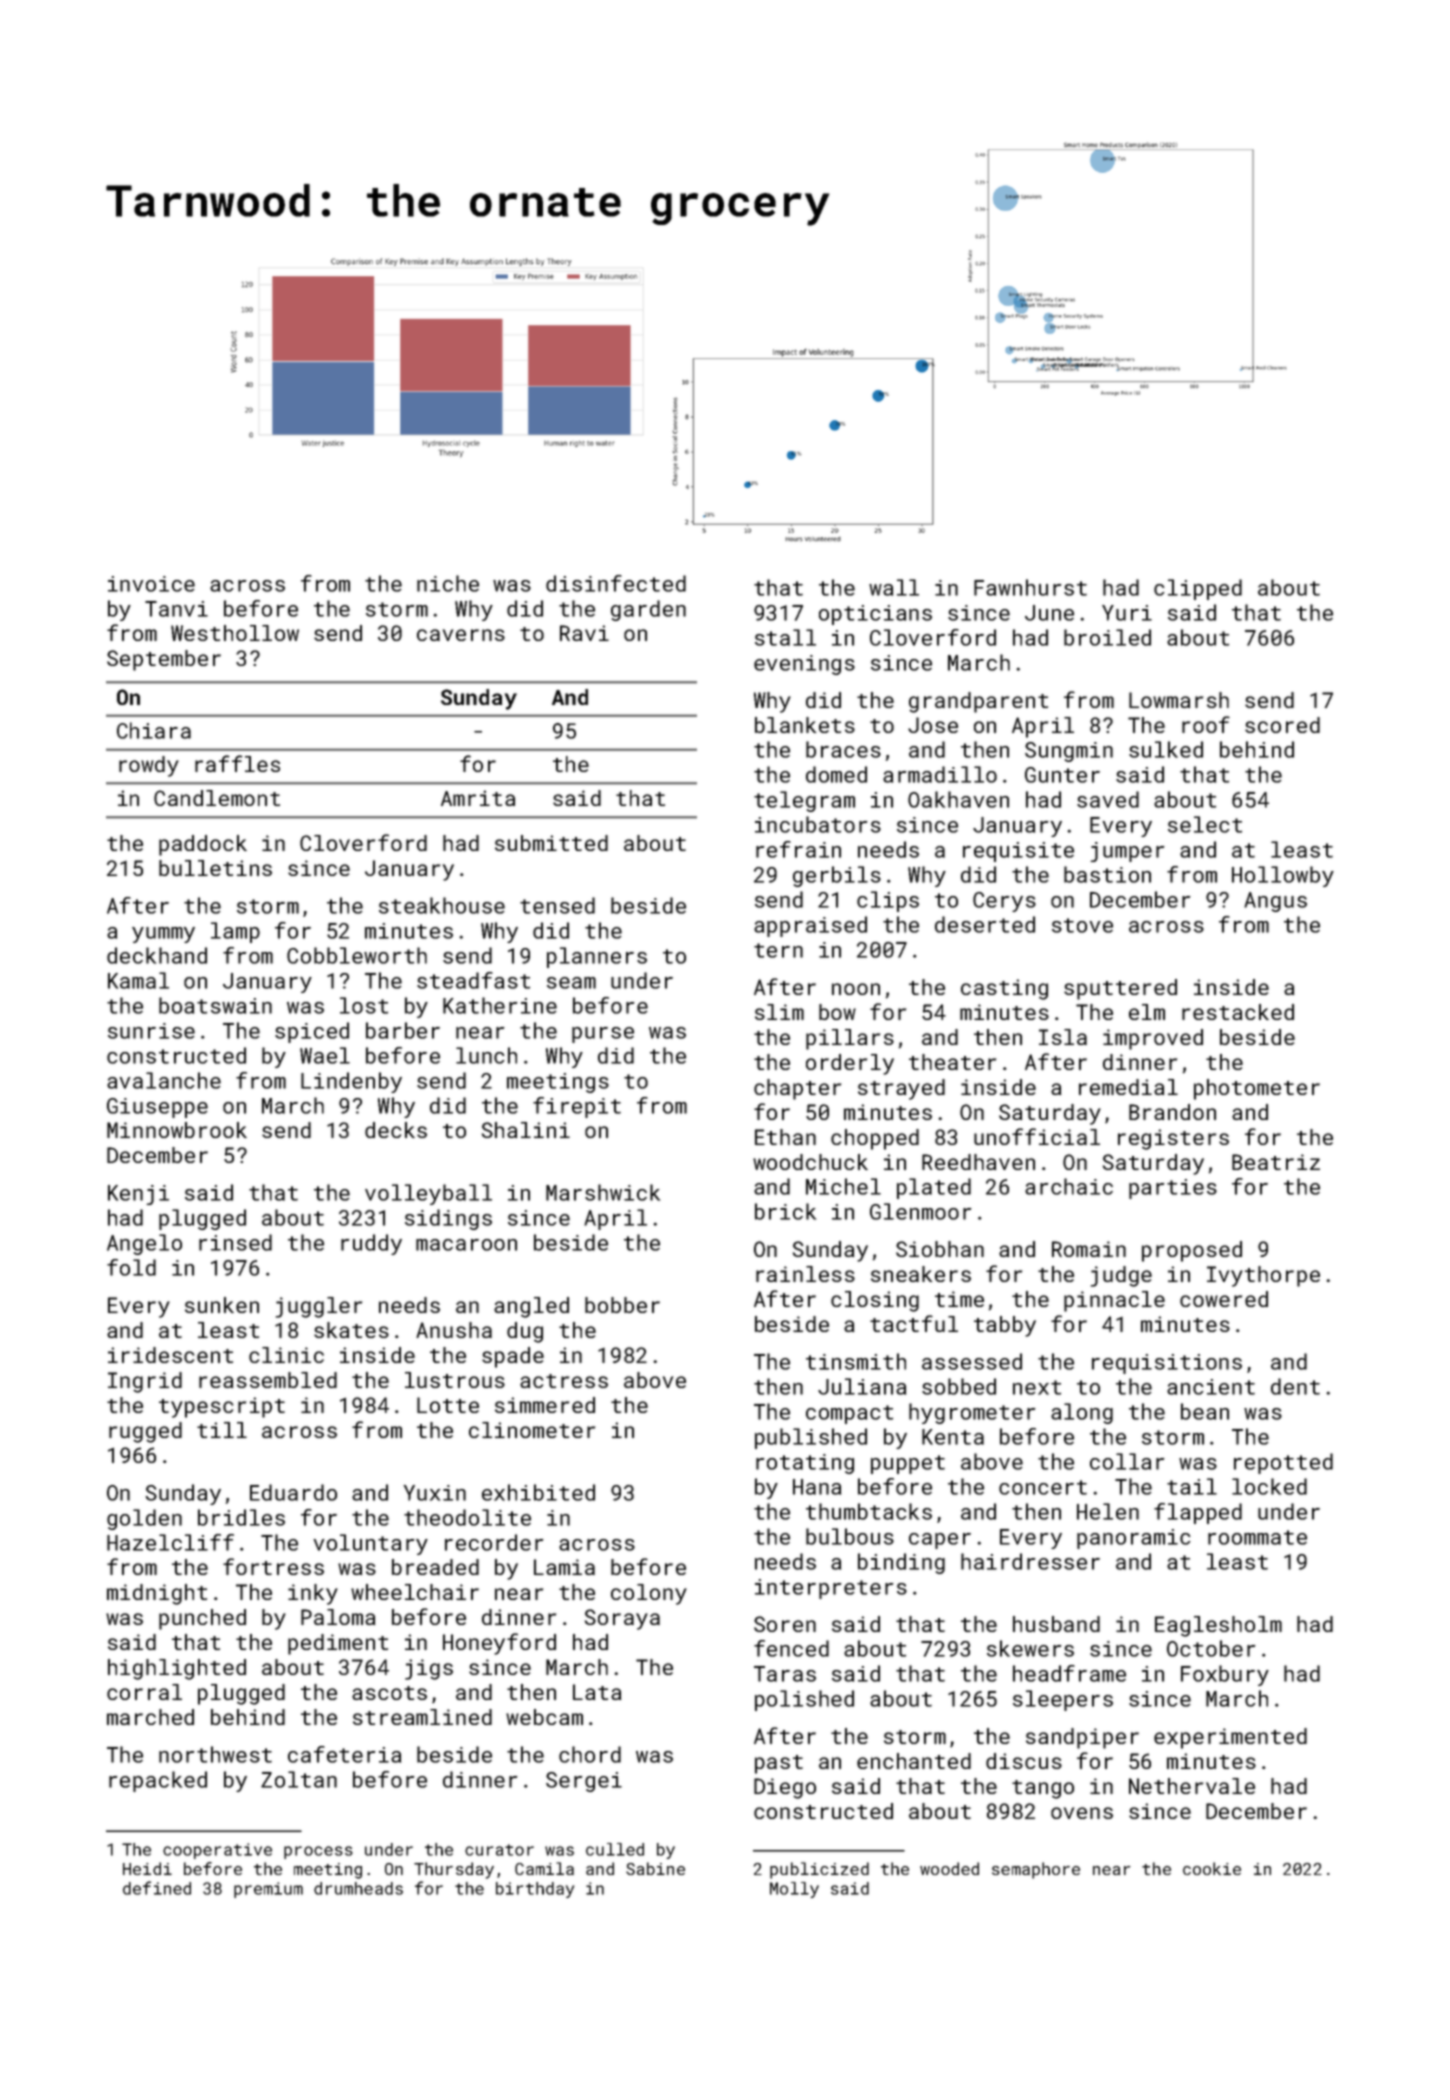 The height and width of the image is (2100, 1450). I want to click on jigs, so click(429, 1669).
